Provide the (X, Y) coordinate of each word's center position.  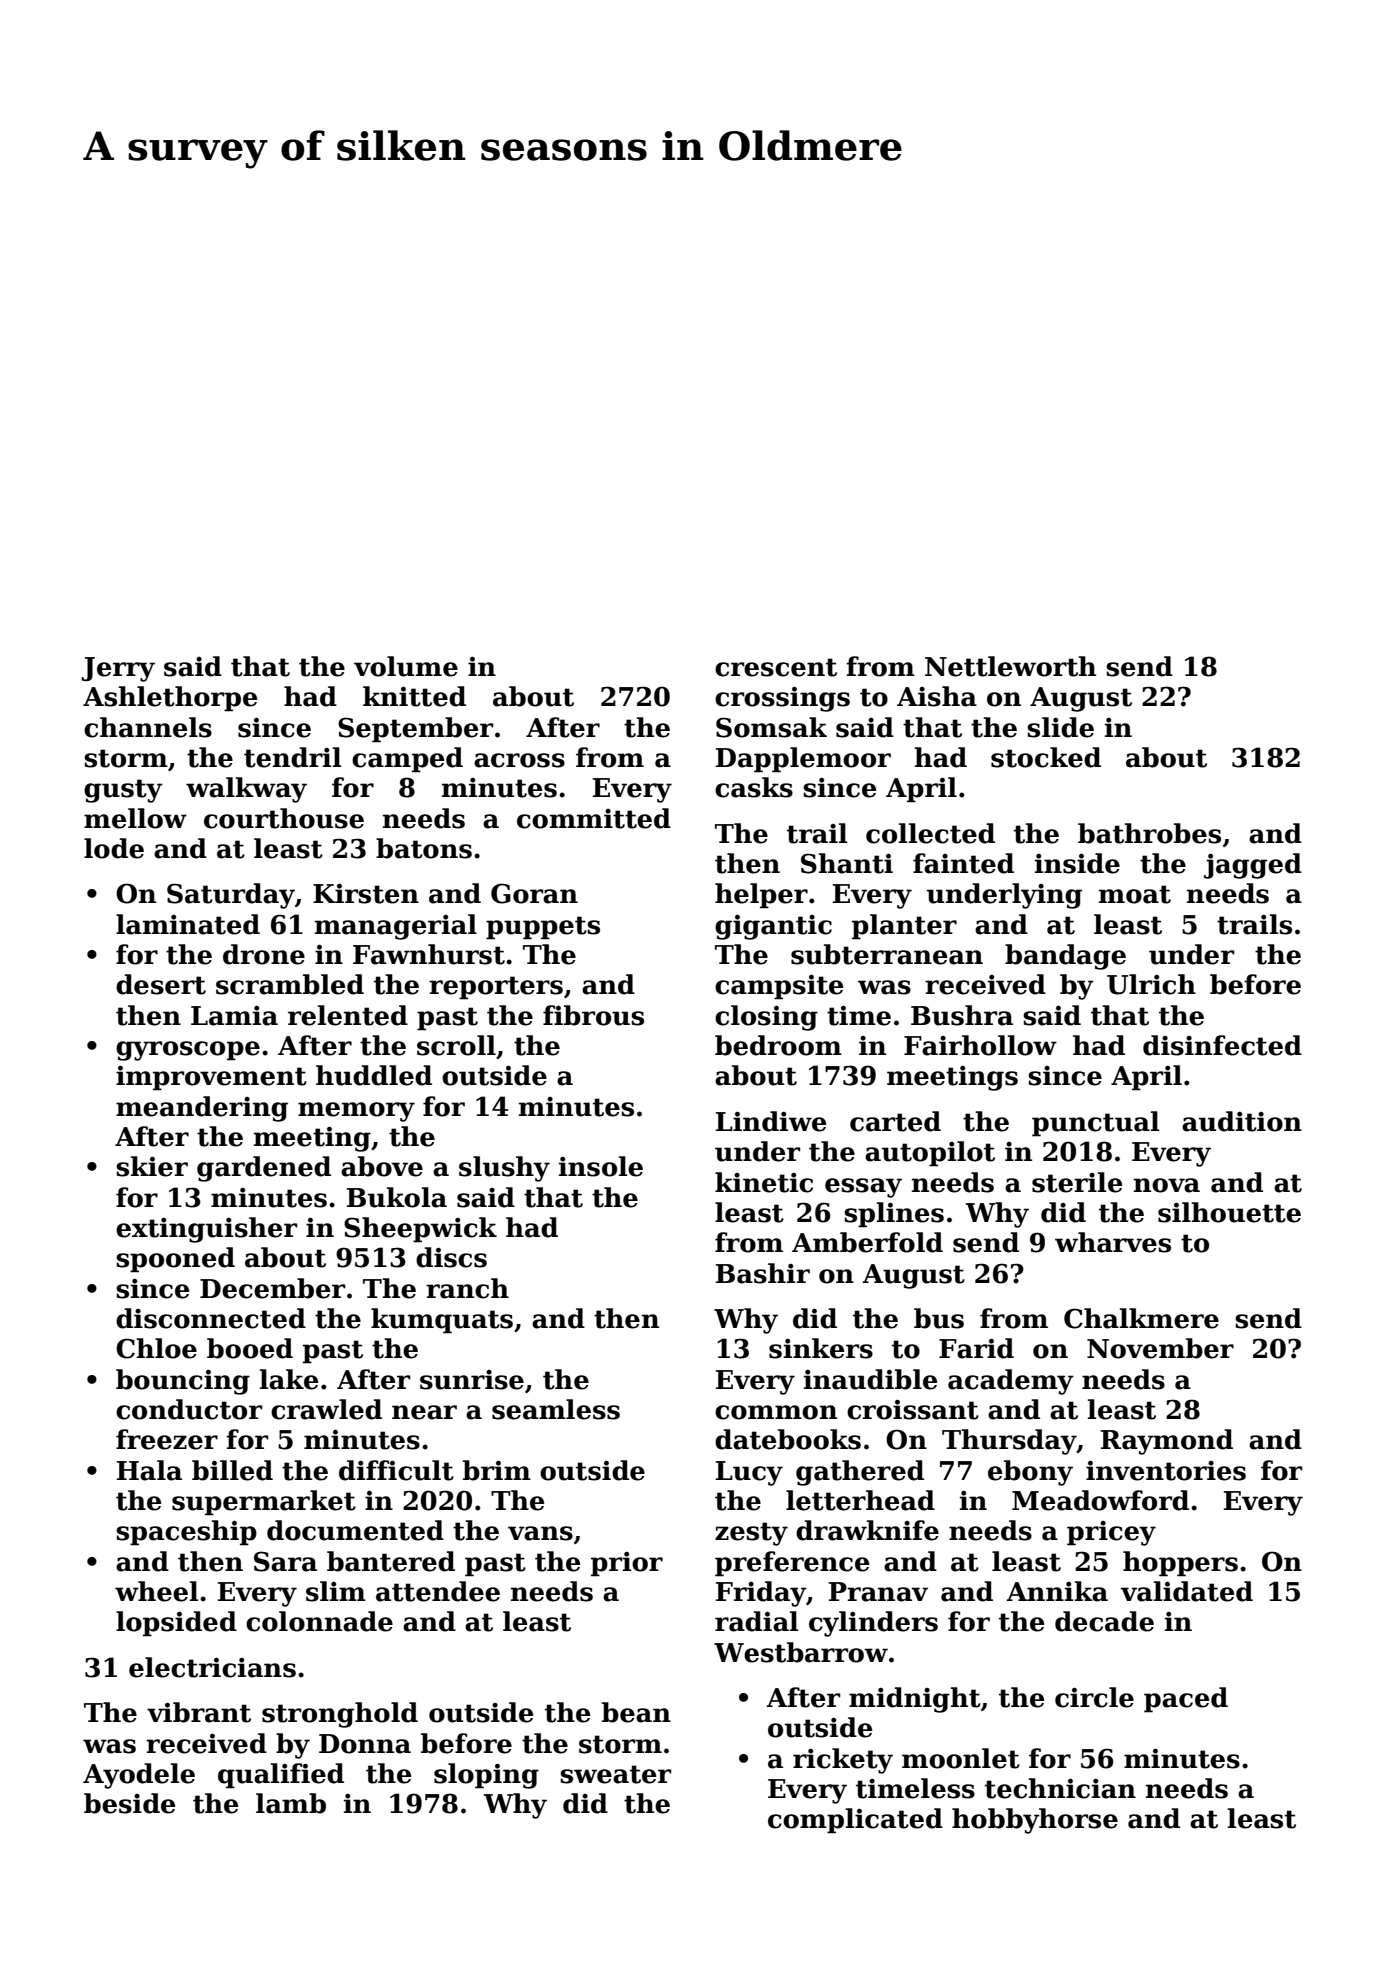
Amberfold (867, 1242)
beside (129, 1803)
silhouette (1229, 1212)
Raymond (1167, 1442)
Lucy (749, 1473)
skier (152, 1166)
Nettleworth (1010, 666)
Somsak (771, 727)
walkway (246, 790)
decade (1104, 1621)
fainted (963, 863)
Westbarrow (801, 1652)
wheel (156, 1591)
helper (761, 896)
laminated (188, 924)
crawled (326, 1409)
